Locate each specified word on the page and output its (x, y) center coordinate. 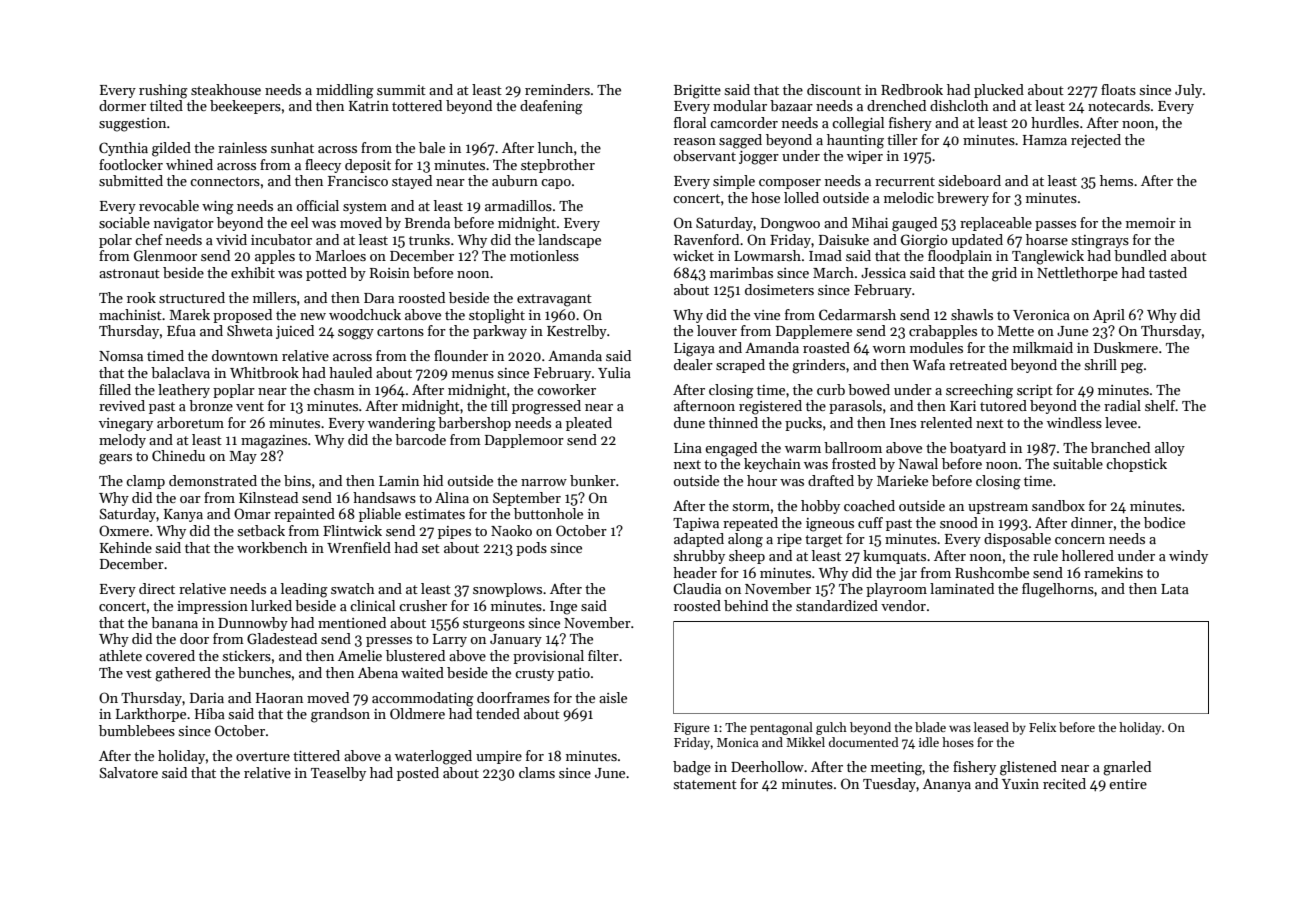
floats (1118, 89)
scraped (740, 366)
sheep (747, 557)
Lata (1175, 589)
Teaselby (338, 774)
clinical (372, 605)
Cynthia (123, 149)
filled (115, 389)
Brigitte (697, 92)
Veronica (1041, 315)
